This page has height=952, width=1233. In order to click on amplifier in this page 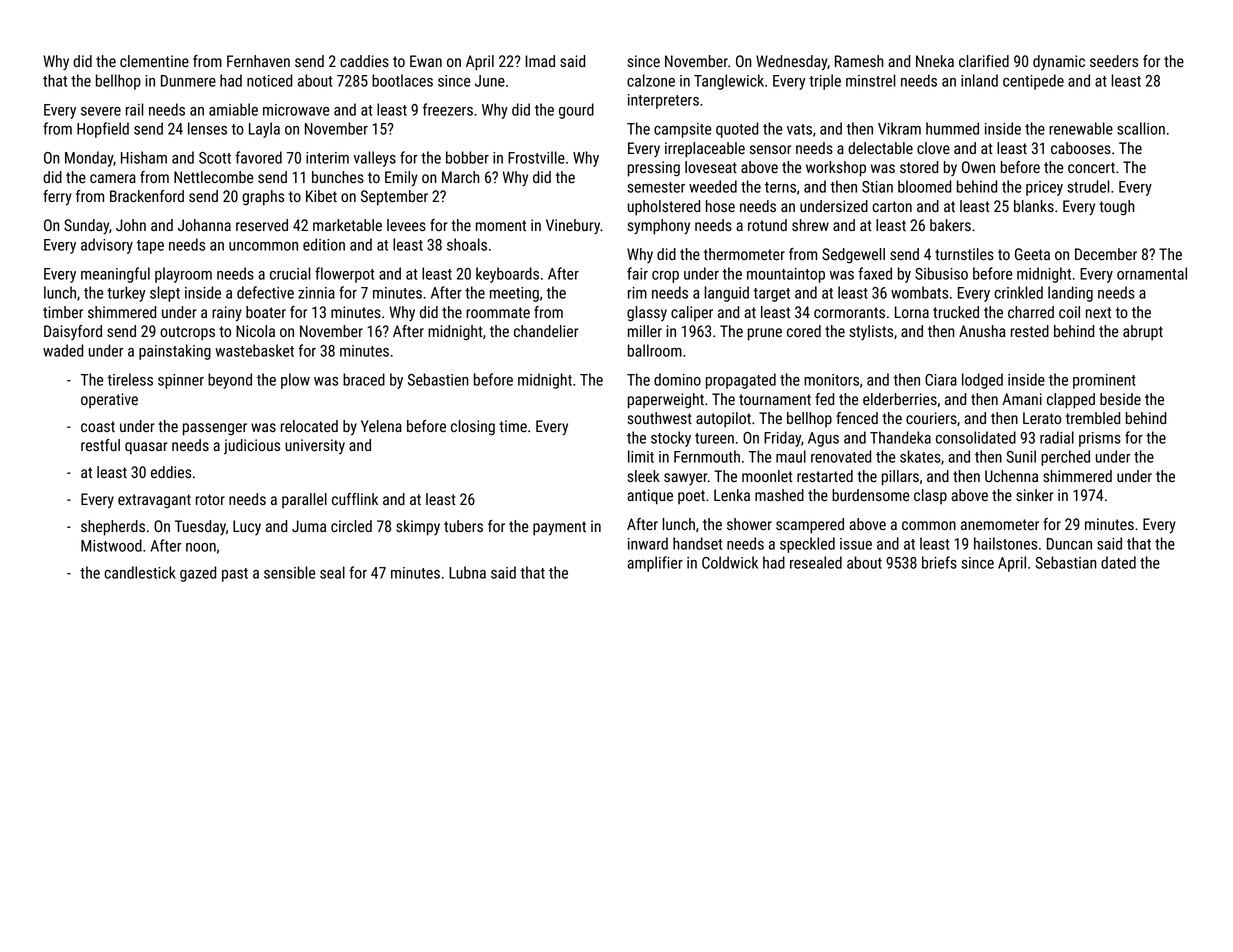, I will do `click(655, 564)`.
